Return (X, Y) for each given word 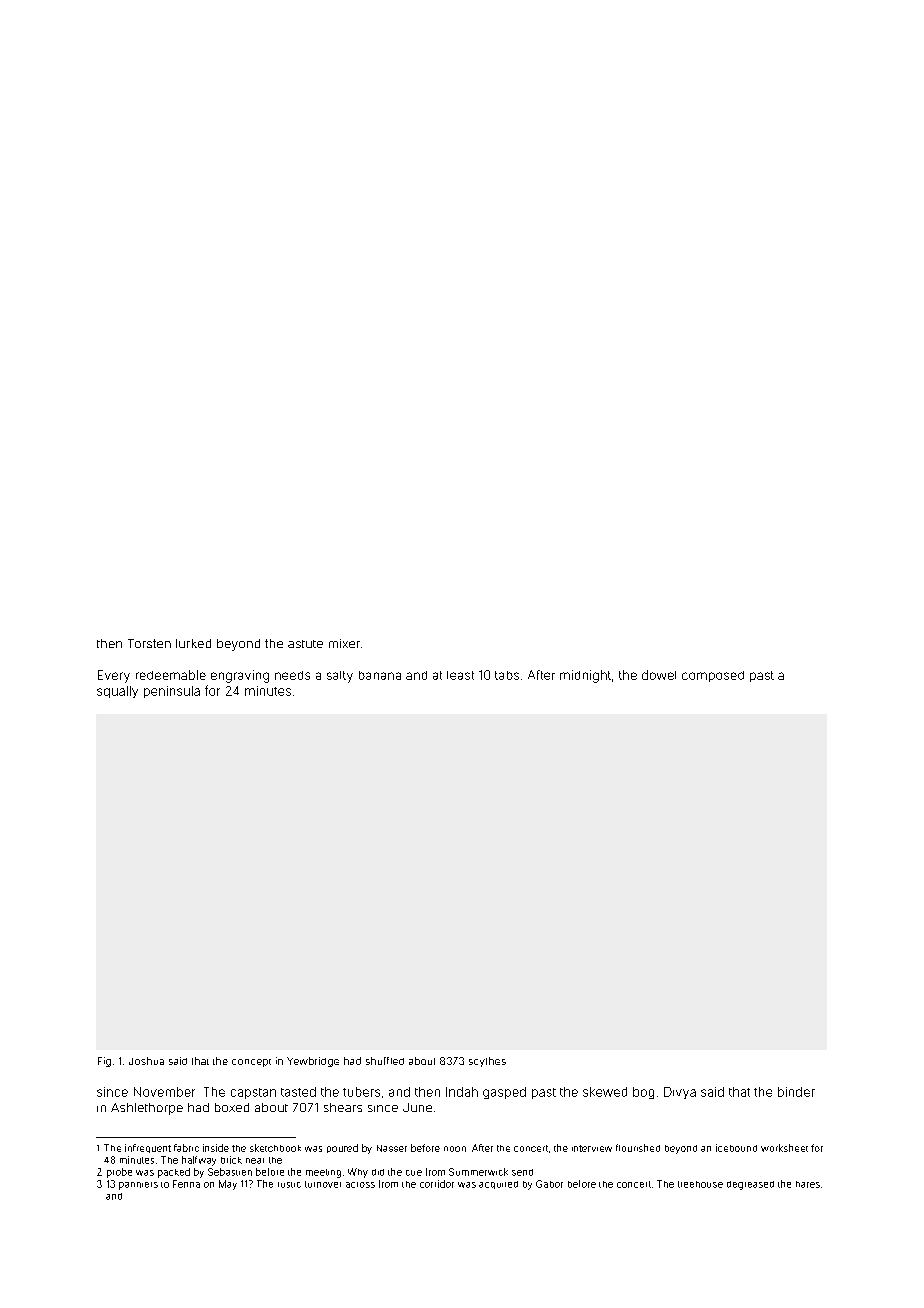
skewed (605, 1092)
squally (117, 692)
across (360, 1185)
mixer (344, 643)
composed (713, 676)
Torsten (149, 643)
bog (643, 1093)
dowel (659, 675)
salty (340, 677)
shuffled (385, 1061)
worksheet (784, 1148)
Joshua (146, 1061)
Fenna (186, 1184)
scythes (487, 1062)
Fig (104, 1062)
